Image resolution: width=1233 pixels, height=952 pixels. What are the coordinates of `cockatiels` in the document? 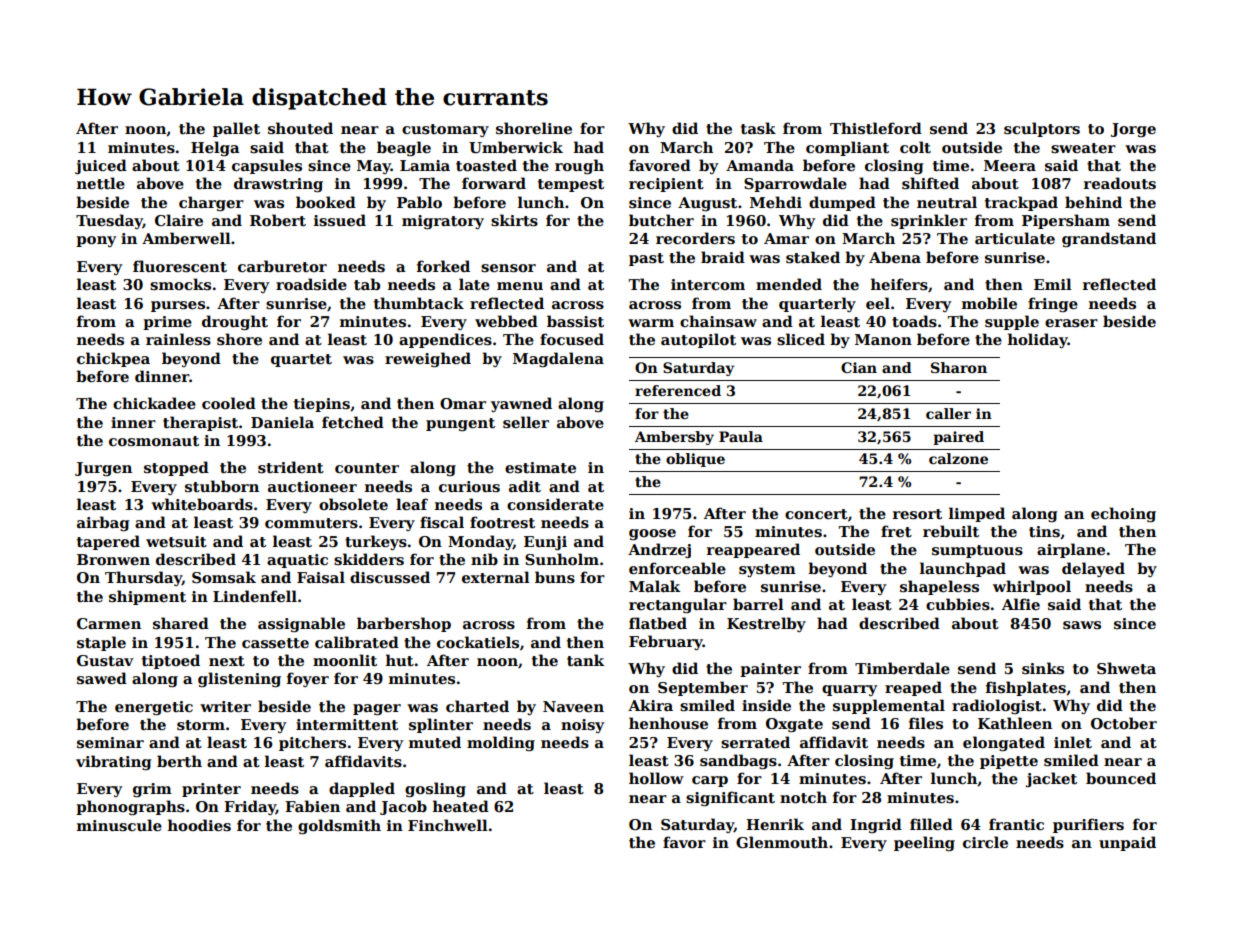 It's located at (478, 642).
